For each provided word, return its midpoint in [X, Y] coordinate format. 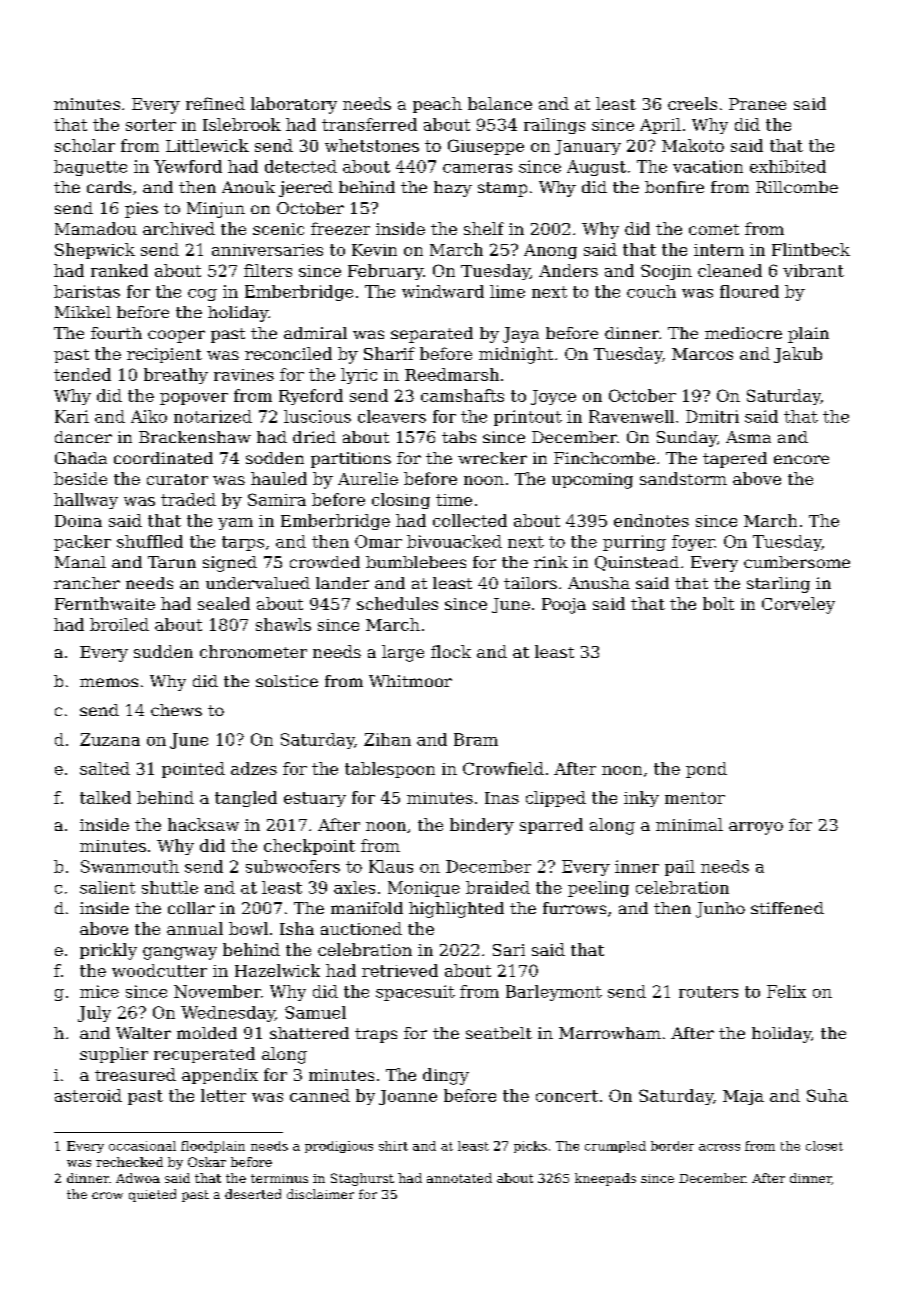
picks [530, 1147]
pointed [193, 770]
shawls [283, 624]
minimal [689, 824]
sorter [151, 125]
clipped [556, 799]
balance [500, 103]
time [454, 500]
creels [692, 103]
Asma [748, 437]
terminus [279, 1178]
